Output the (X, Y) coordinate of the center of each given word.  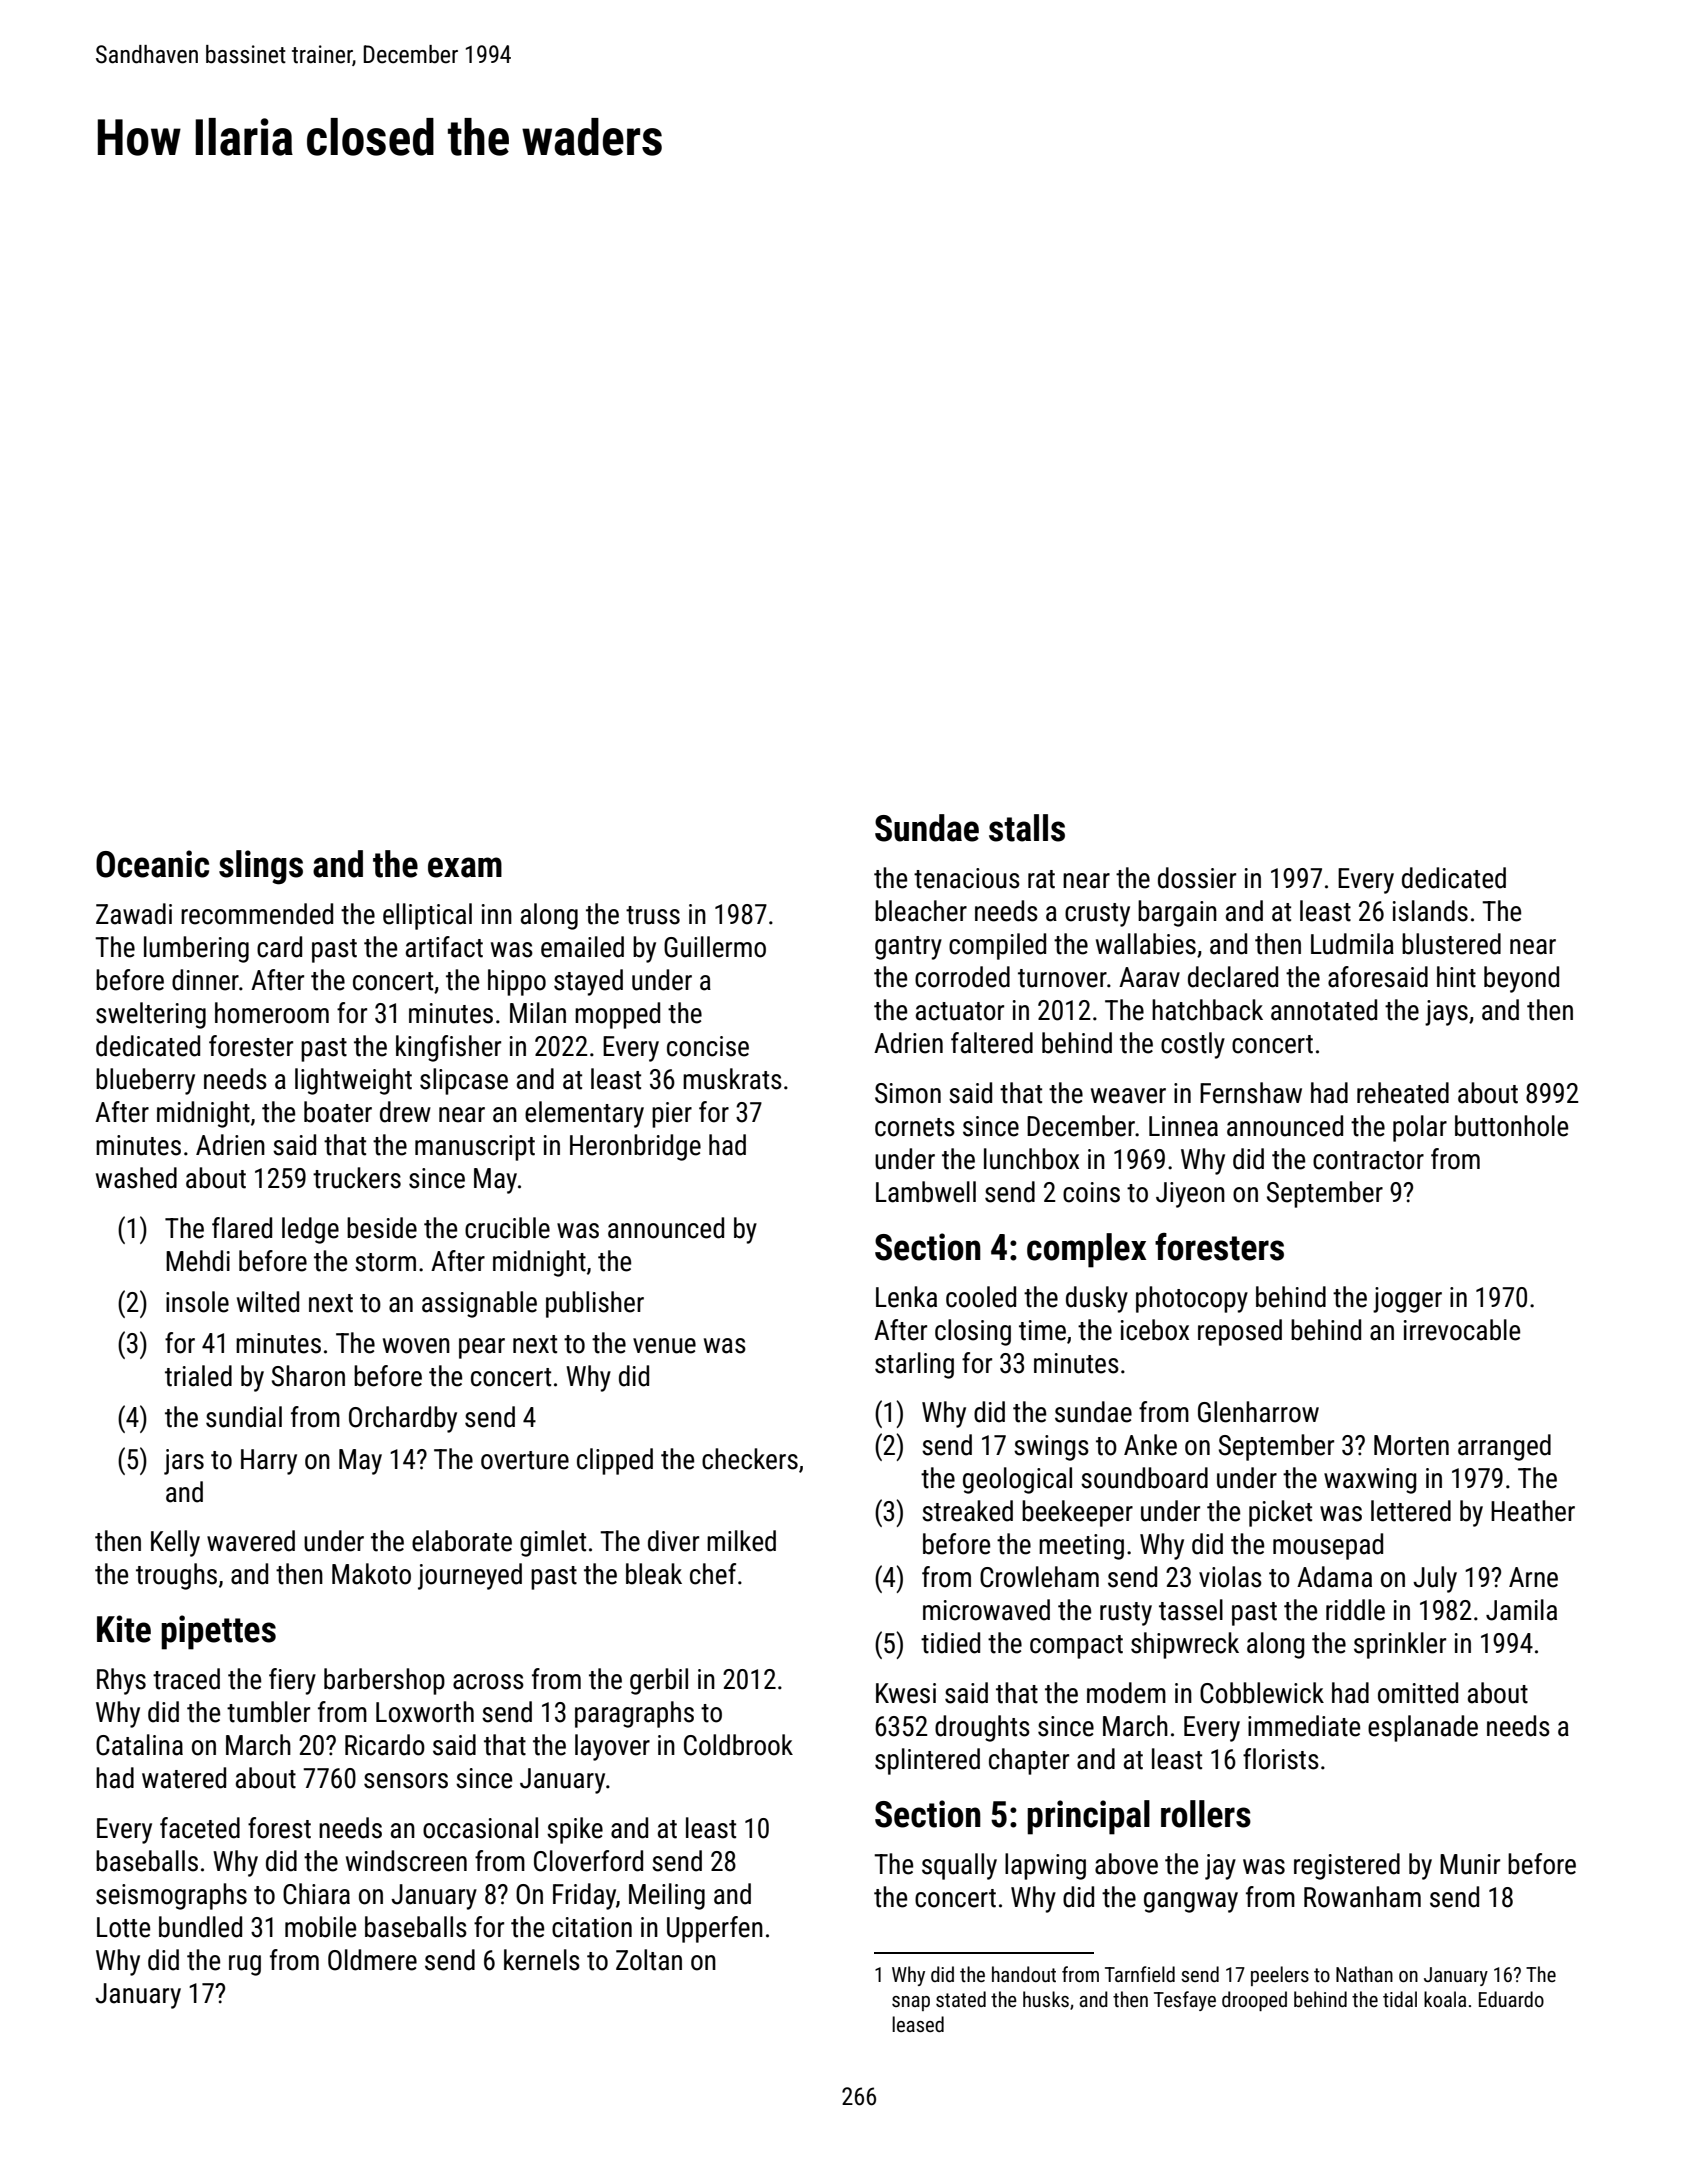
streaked (967, 1511)
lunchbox (1031, 1159)
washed (136, 1178)
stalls (1027, 828)
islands (1430, 911)
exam (465, 867)
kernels (542, 1960)
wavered (251, 1541)
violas (1230, 1577)
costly (1193, 1045)
